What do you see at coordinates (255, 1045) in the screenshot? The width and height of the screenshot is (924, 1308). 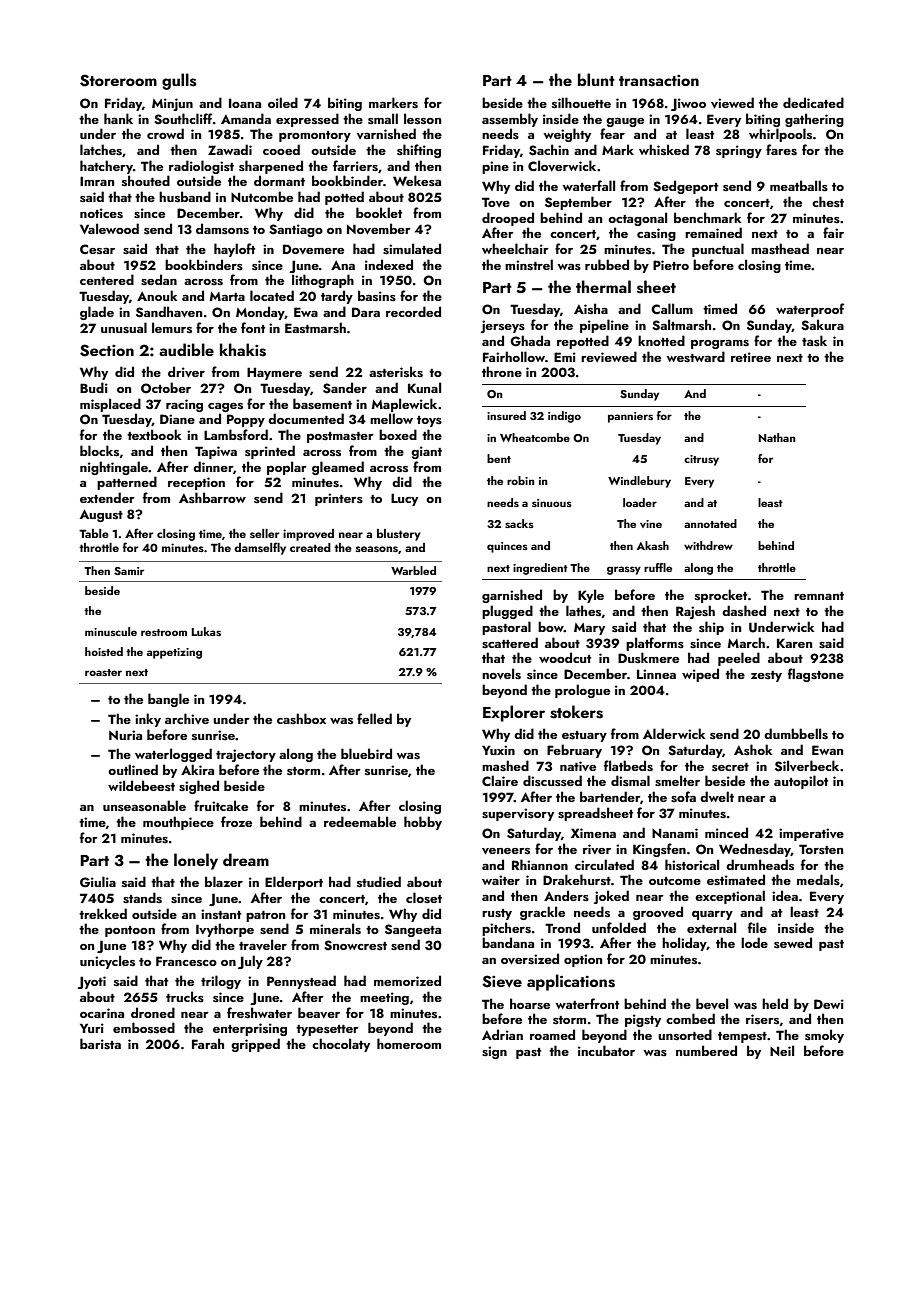 I see `gripped` at bounding box center [255, 1045].
